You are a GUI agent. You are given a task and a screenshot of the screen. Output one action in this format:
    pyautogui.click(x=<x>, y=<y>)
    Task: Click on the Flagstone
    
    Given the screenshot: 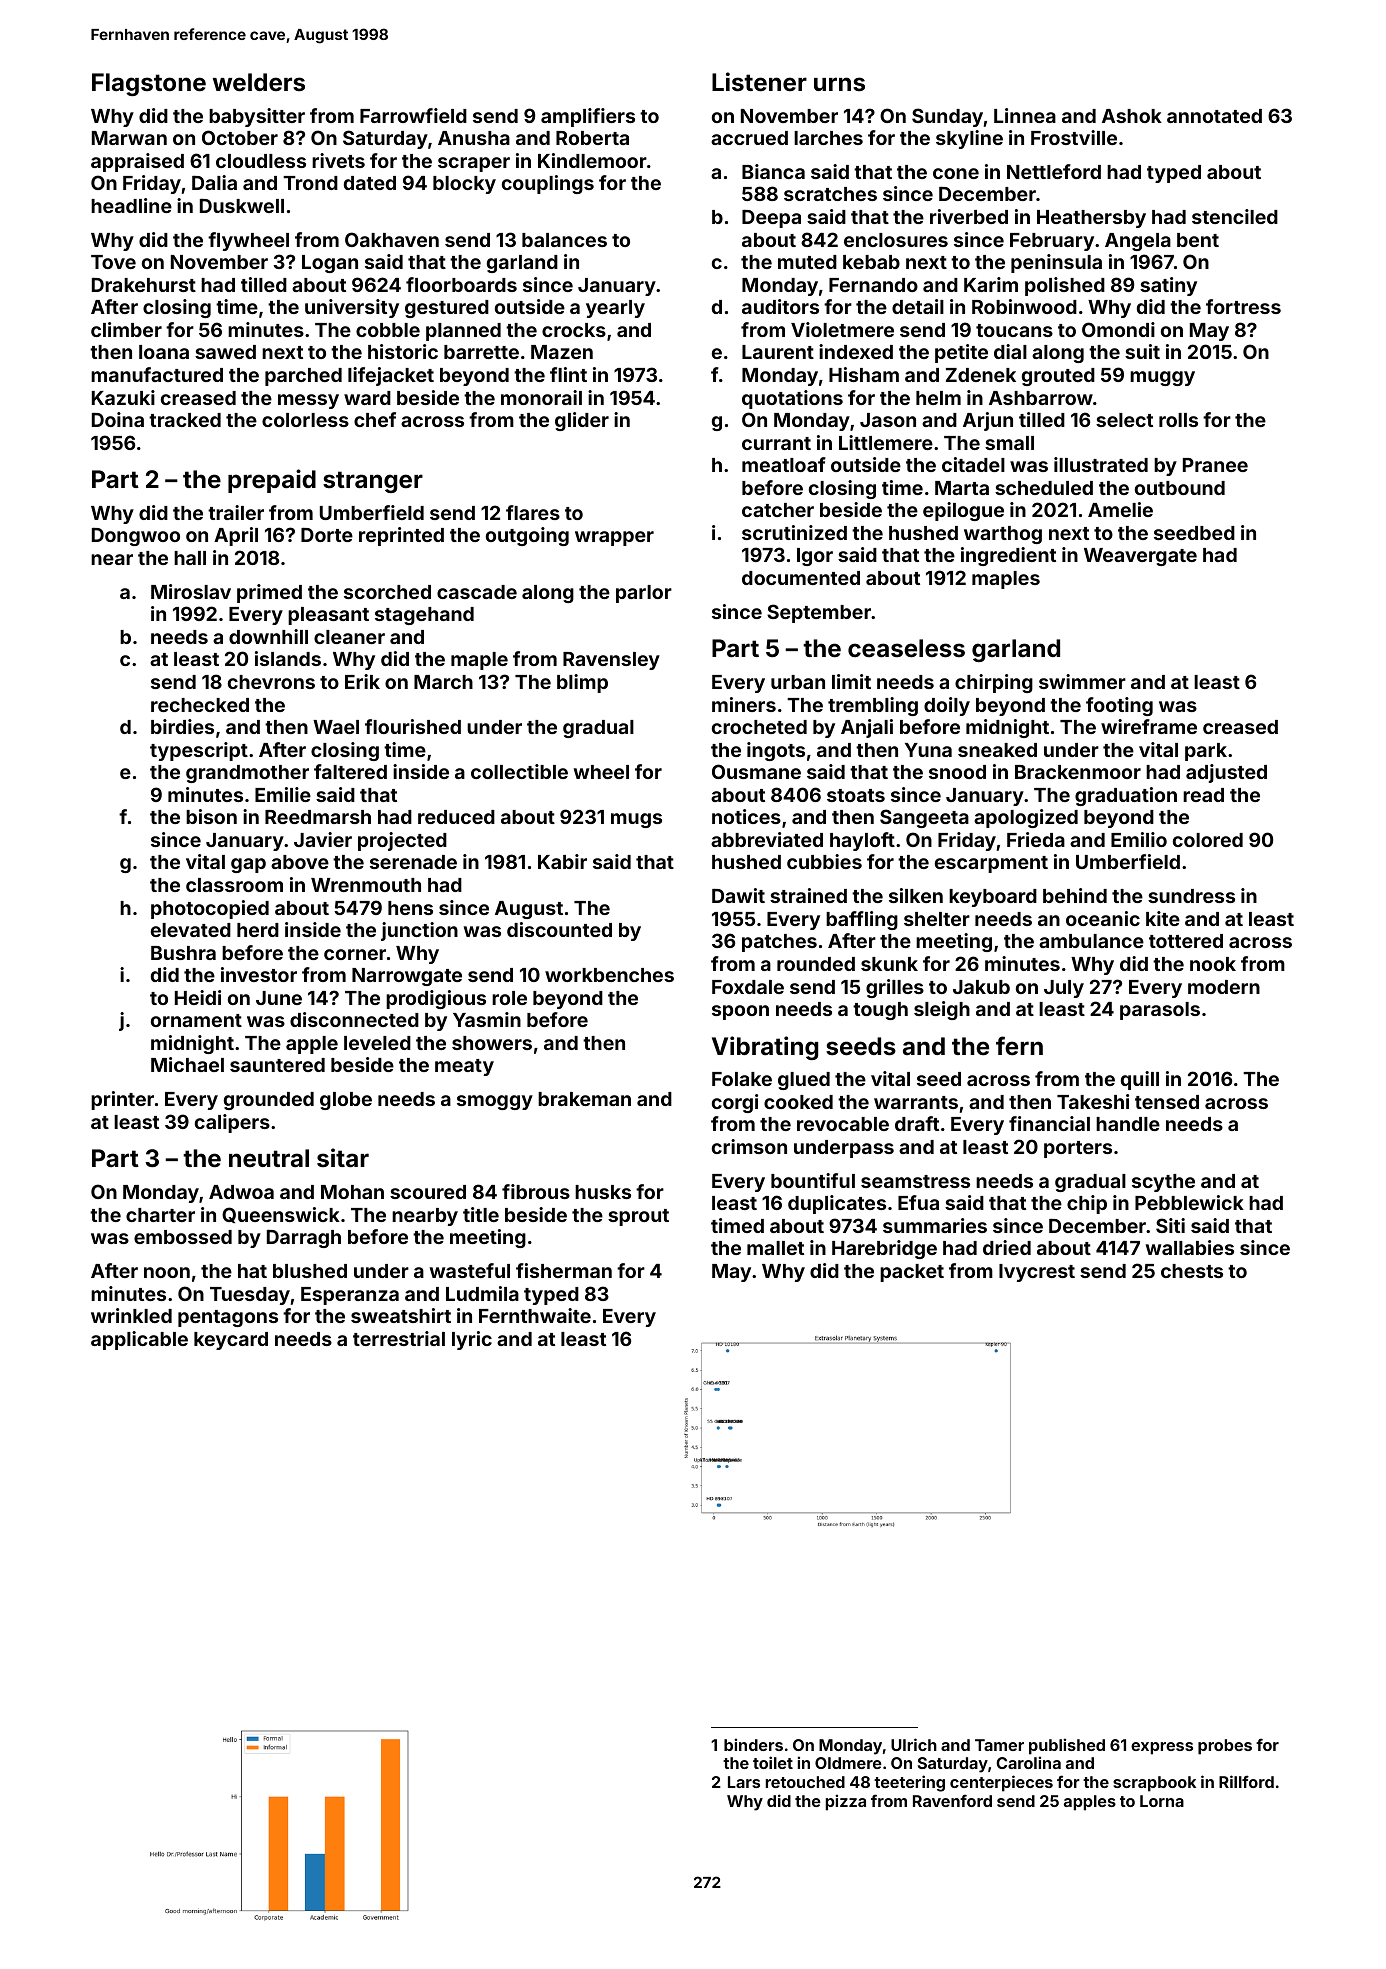 What is the action you would take?
    pyautogui.click(x=149, y=84)
